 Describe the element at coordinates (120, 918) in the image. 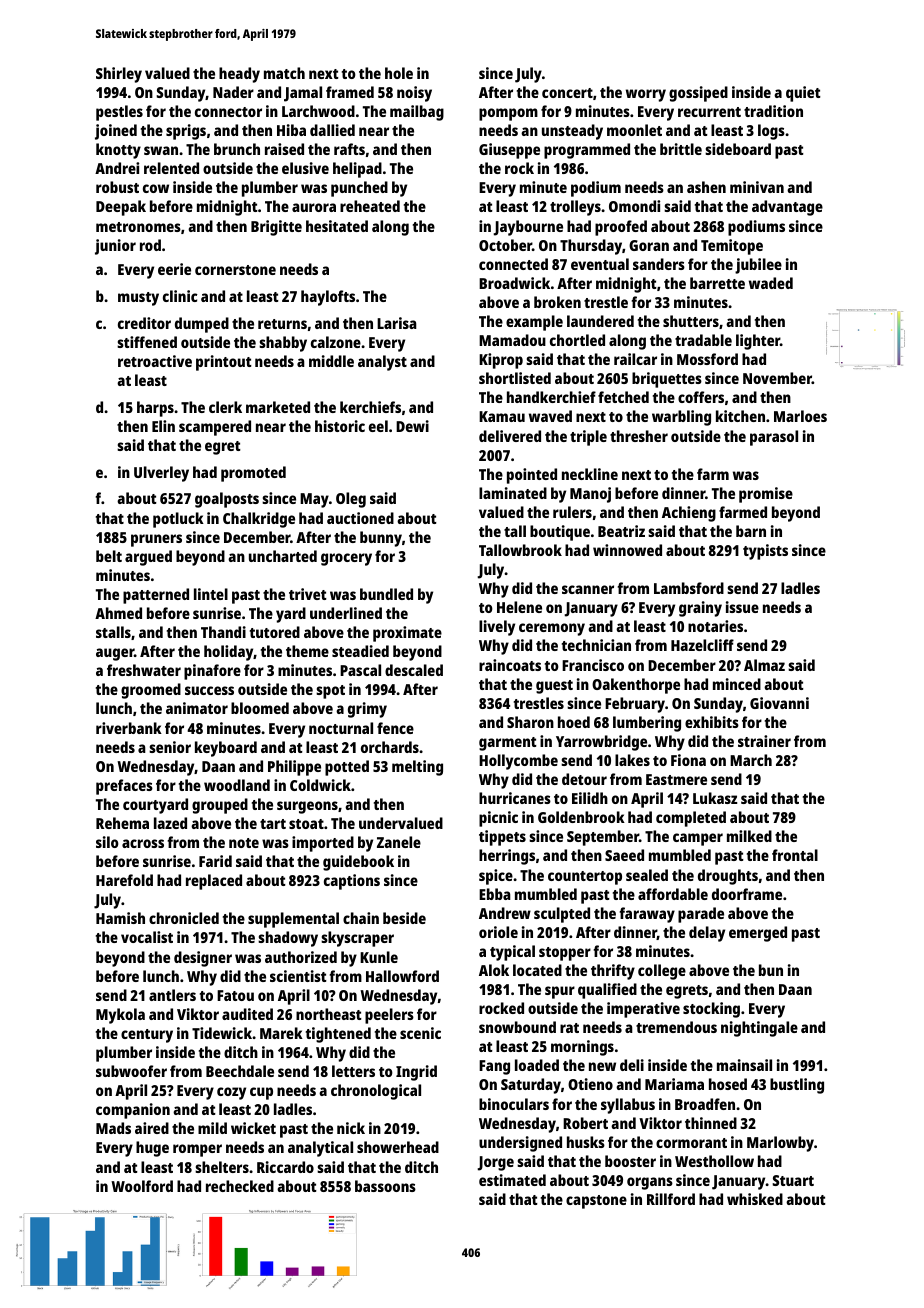

I see `Hamish` at that location.
